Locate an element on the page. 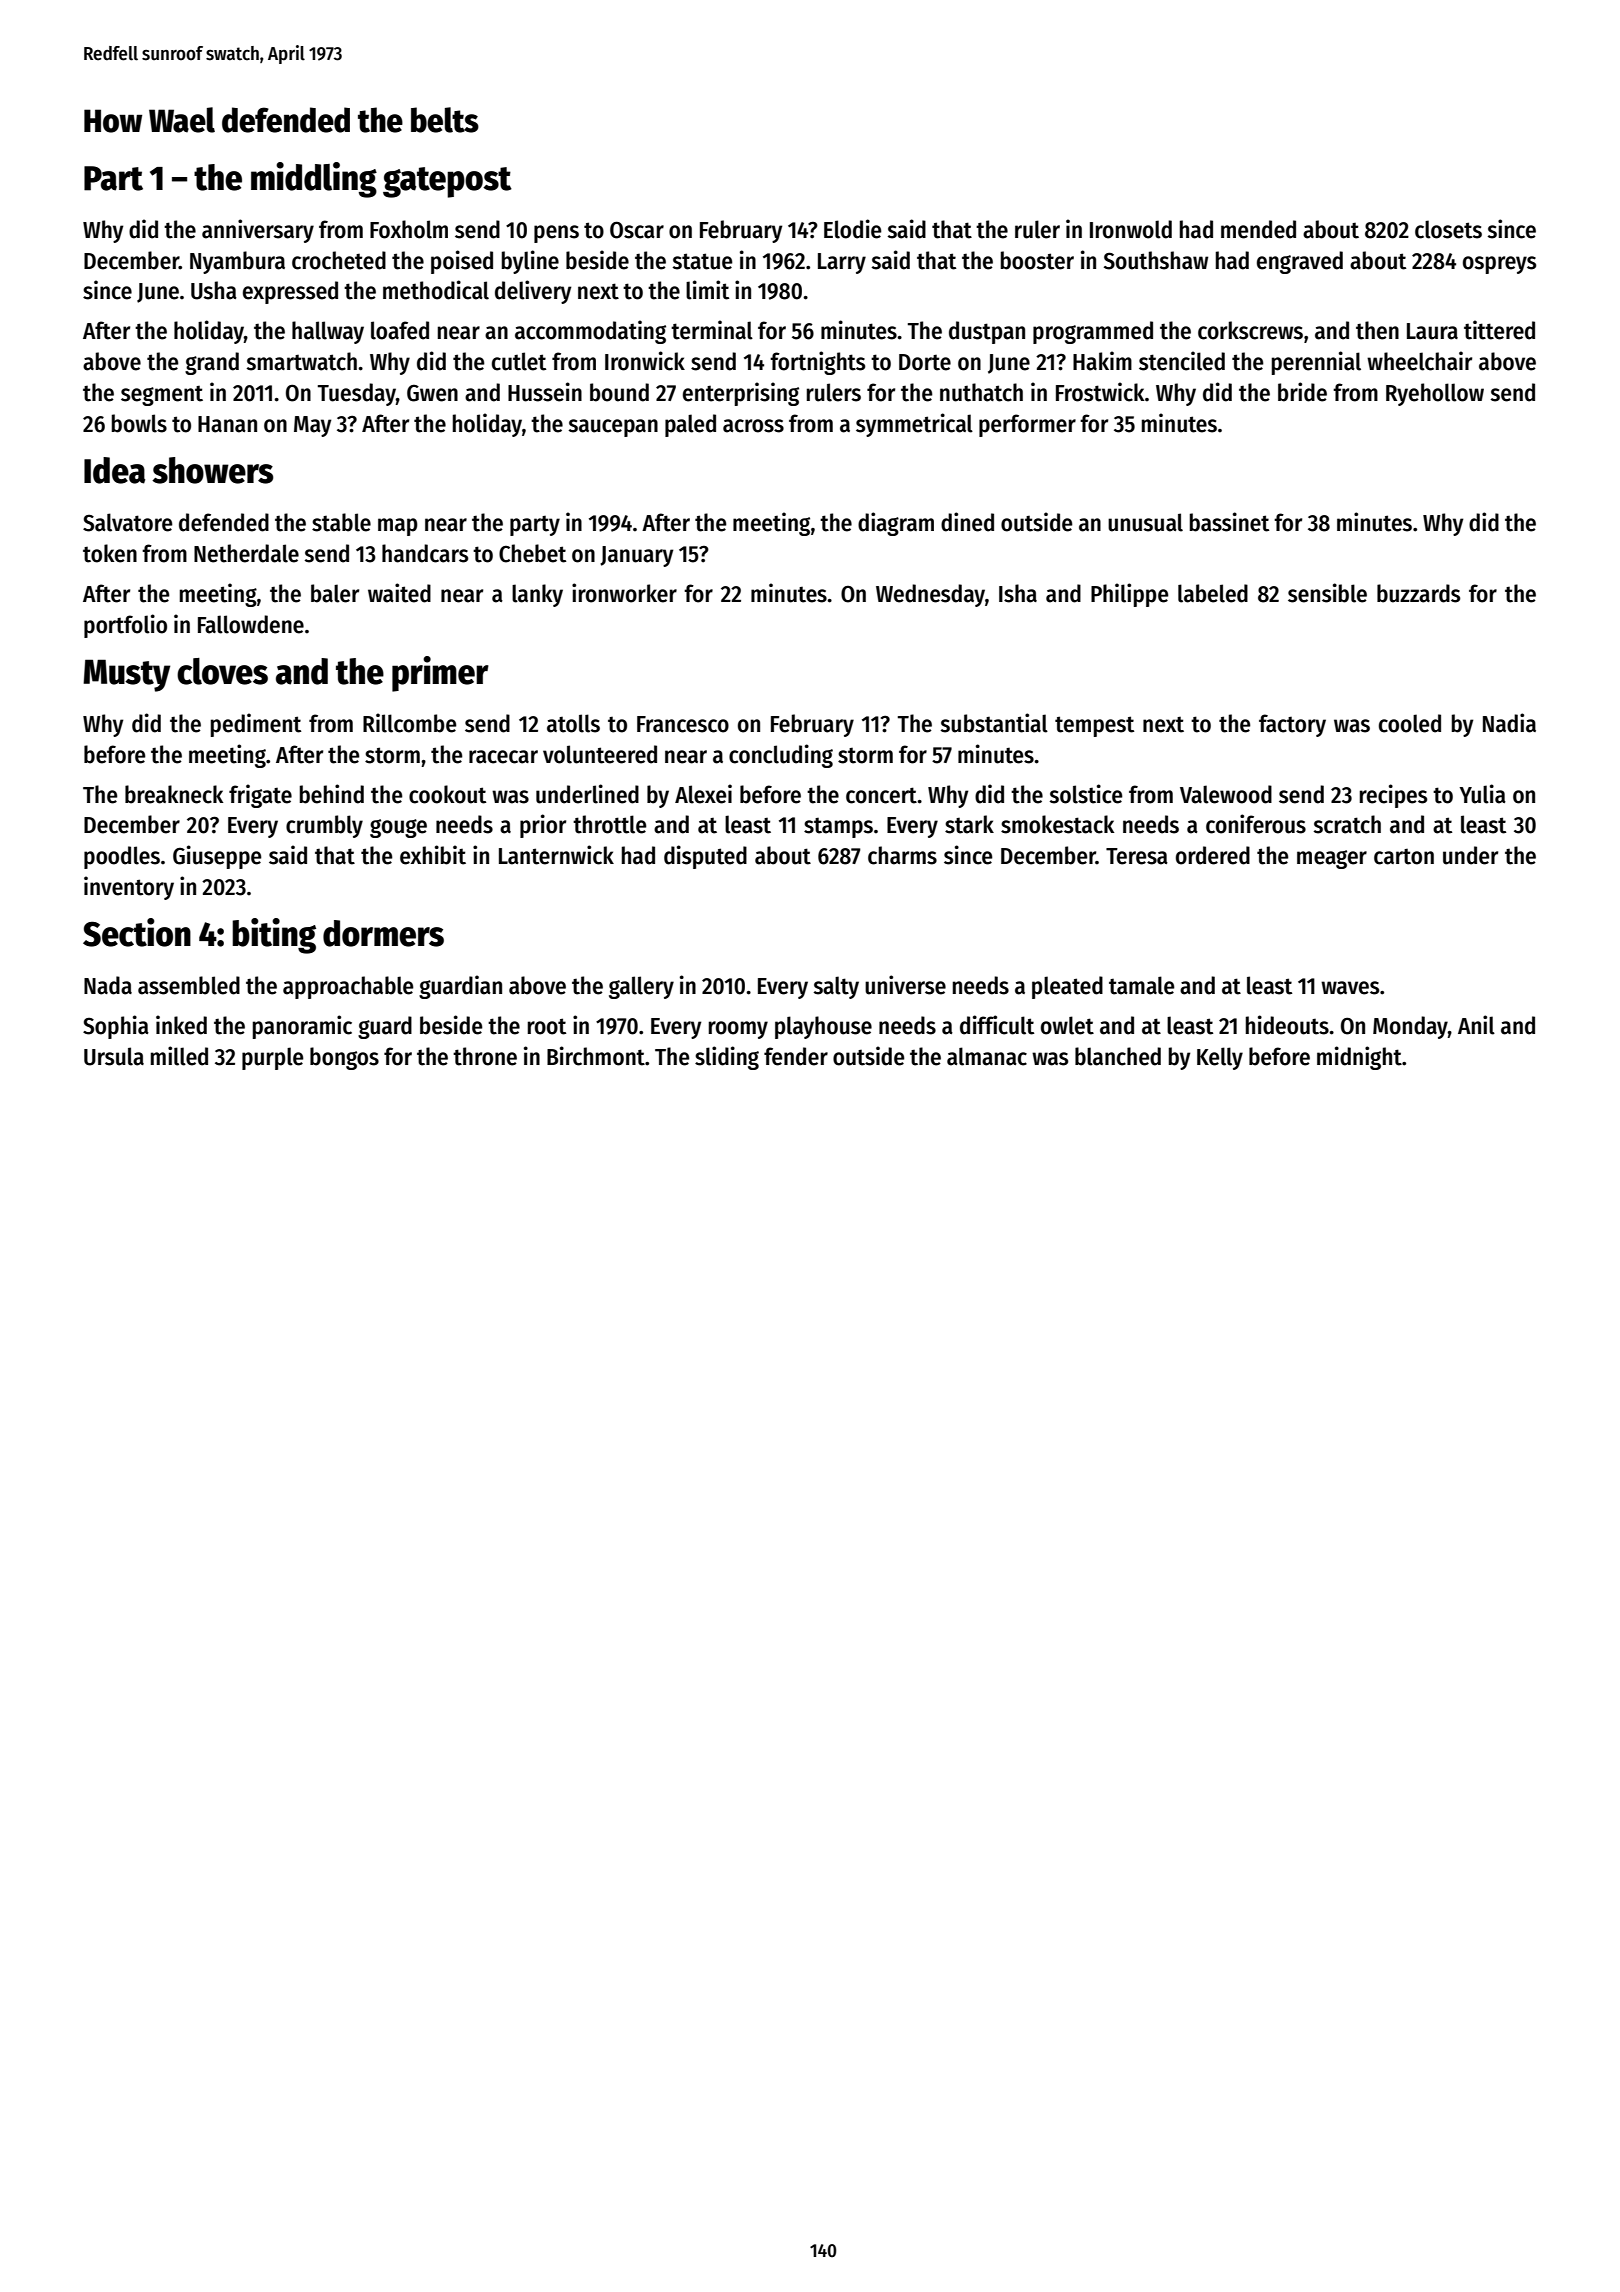 The height and width of the document is (2292, 1620). booster is located at coordinates (1037, 260).
